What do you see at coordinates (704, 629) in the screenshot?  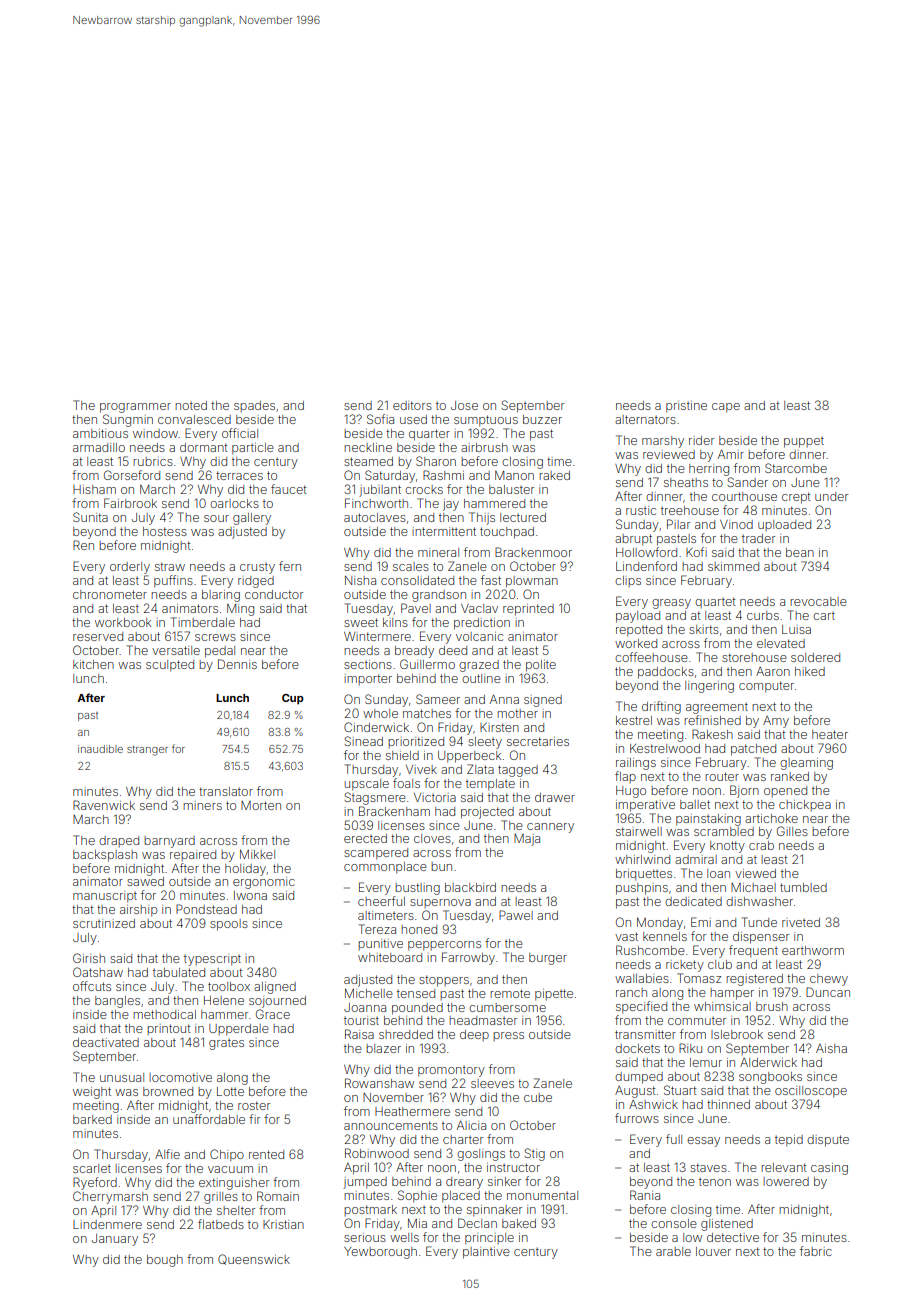 I see `skirts` at bounding box center [704, 629].
